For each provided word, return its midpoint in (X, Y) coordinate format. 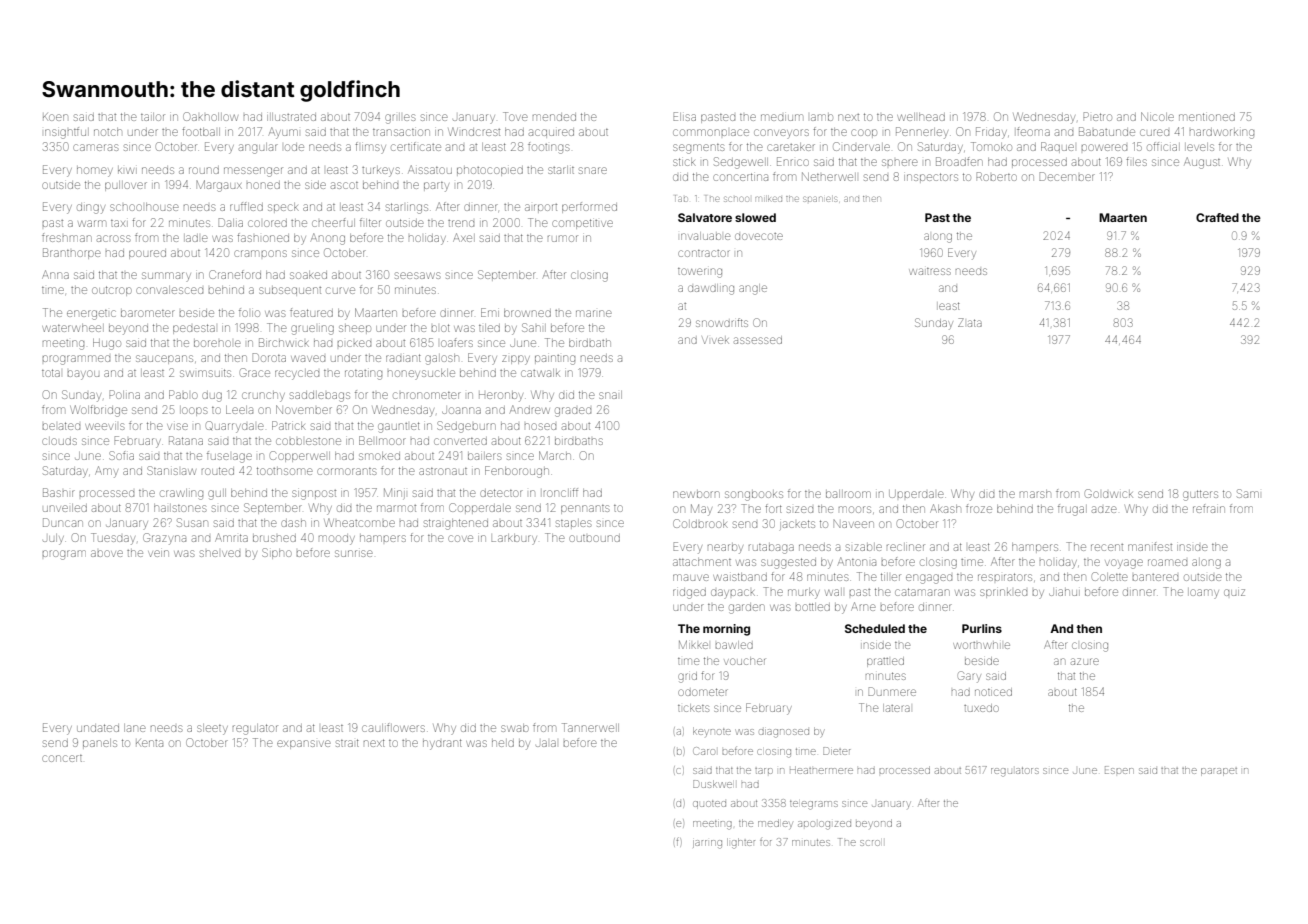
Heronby (501, 397)
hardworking (1222, 133)
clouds (59, 441)
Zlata (970, 322)
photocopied (490, 171)
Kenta (149, 743)
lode (294, 147)
